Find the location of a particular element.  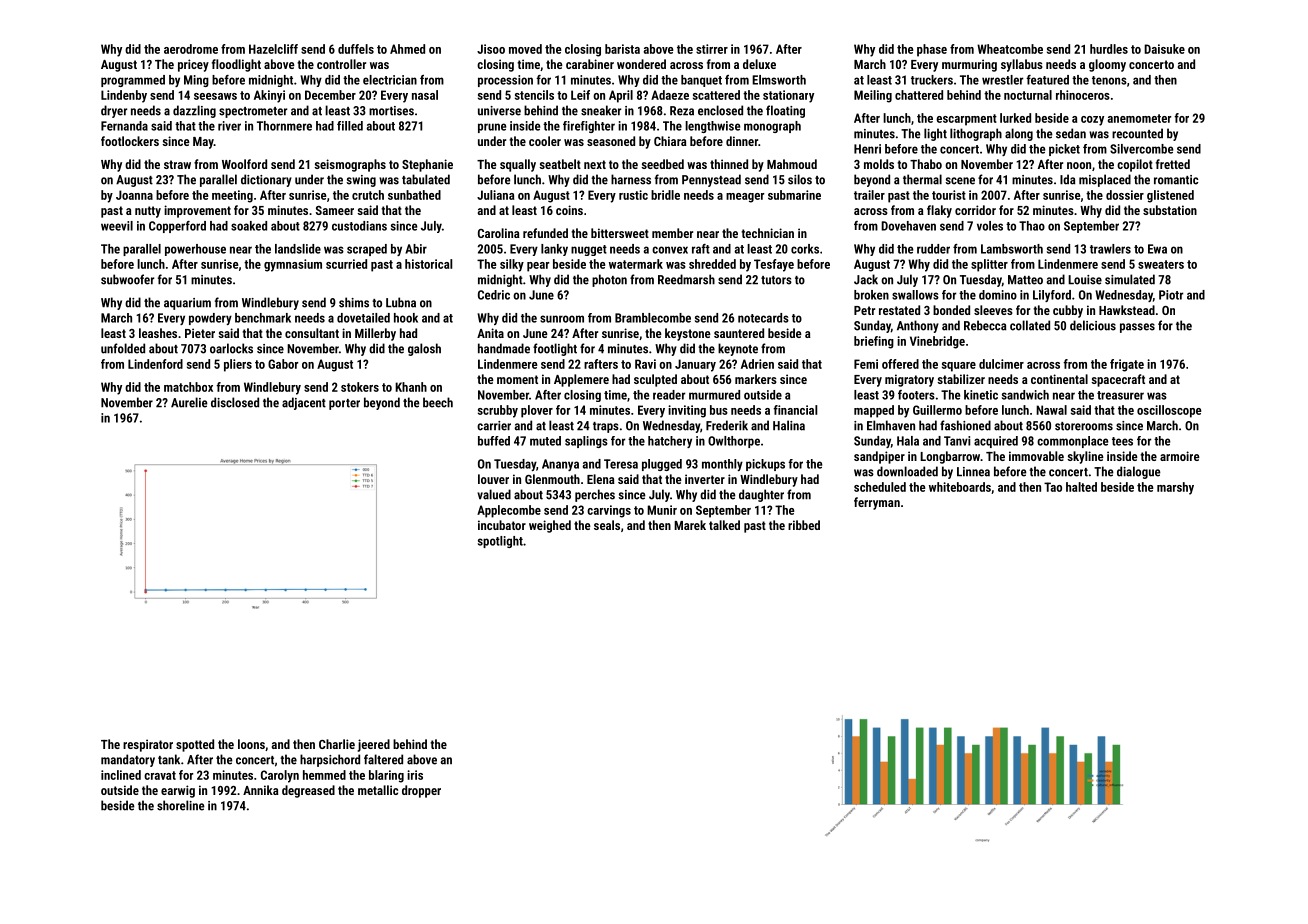

earwig is located at coordinates (178, 791).
